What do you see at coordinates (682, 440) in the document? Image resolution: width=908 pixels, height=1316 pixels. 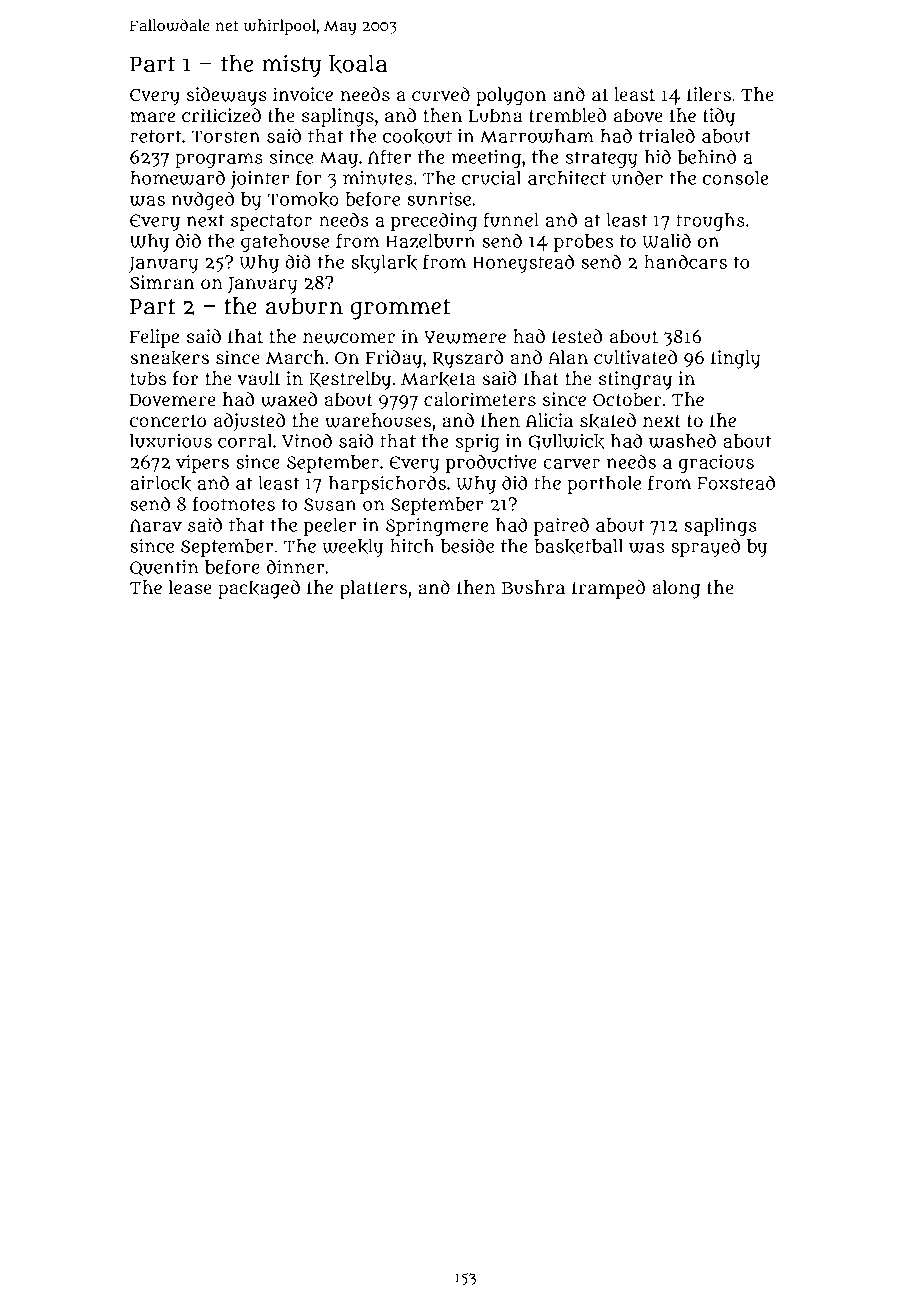 I see `washed` at bounding box center [682, 440].
